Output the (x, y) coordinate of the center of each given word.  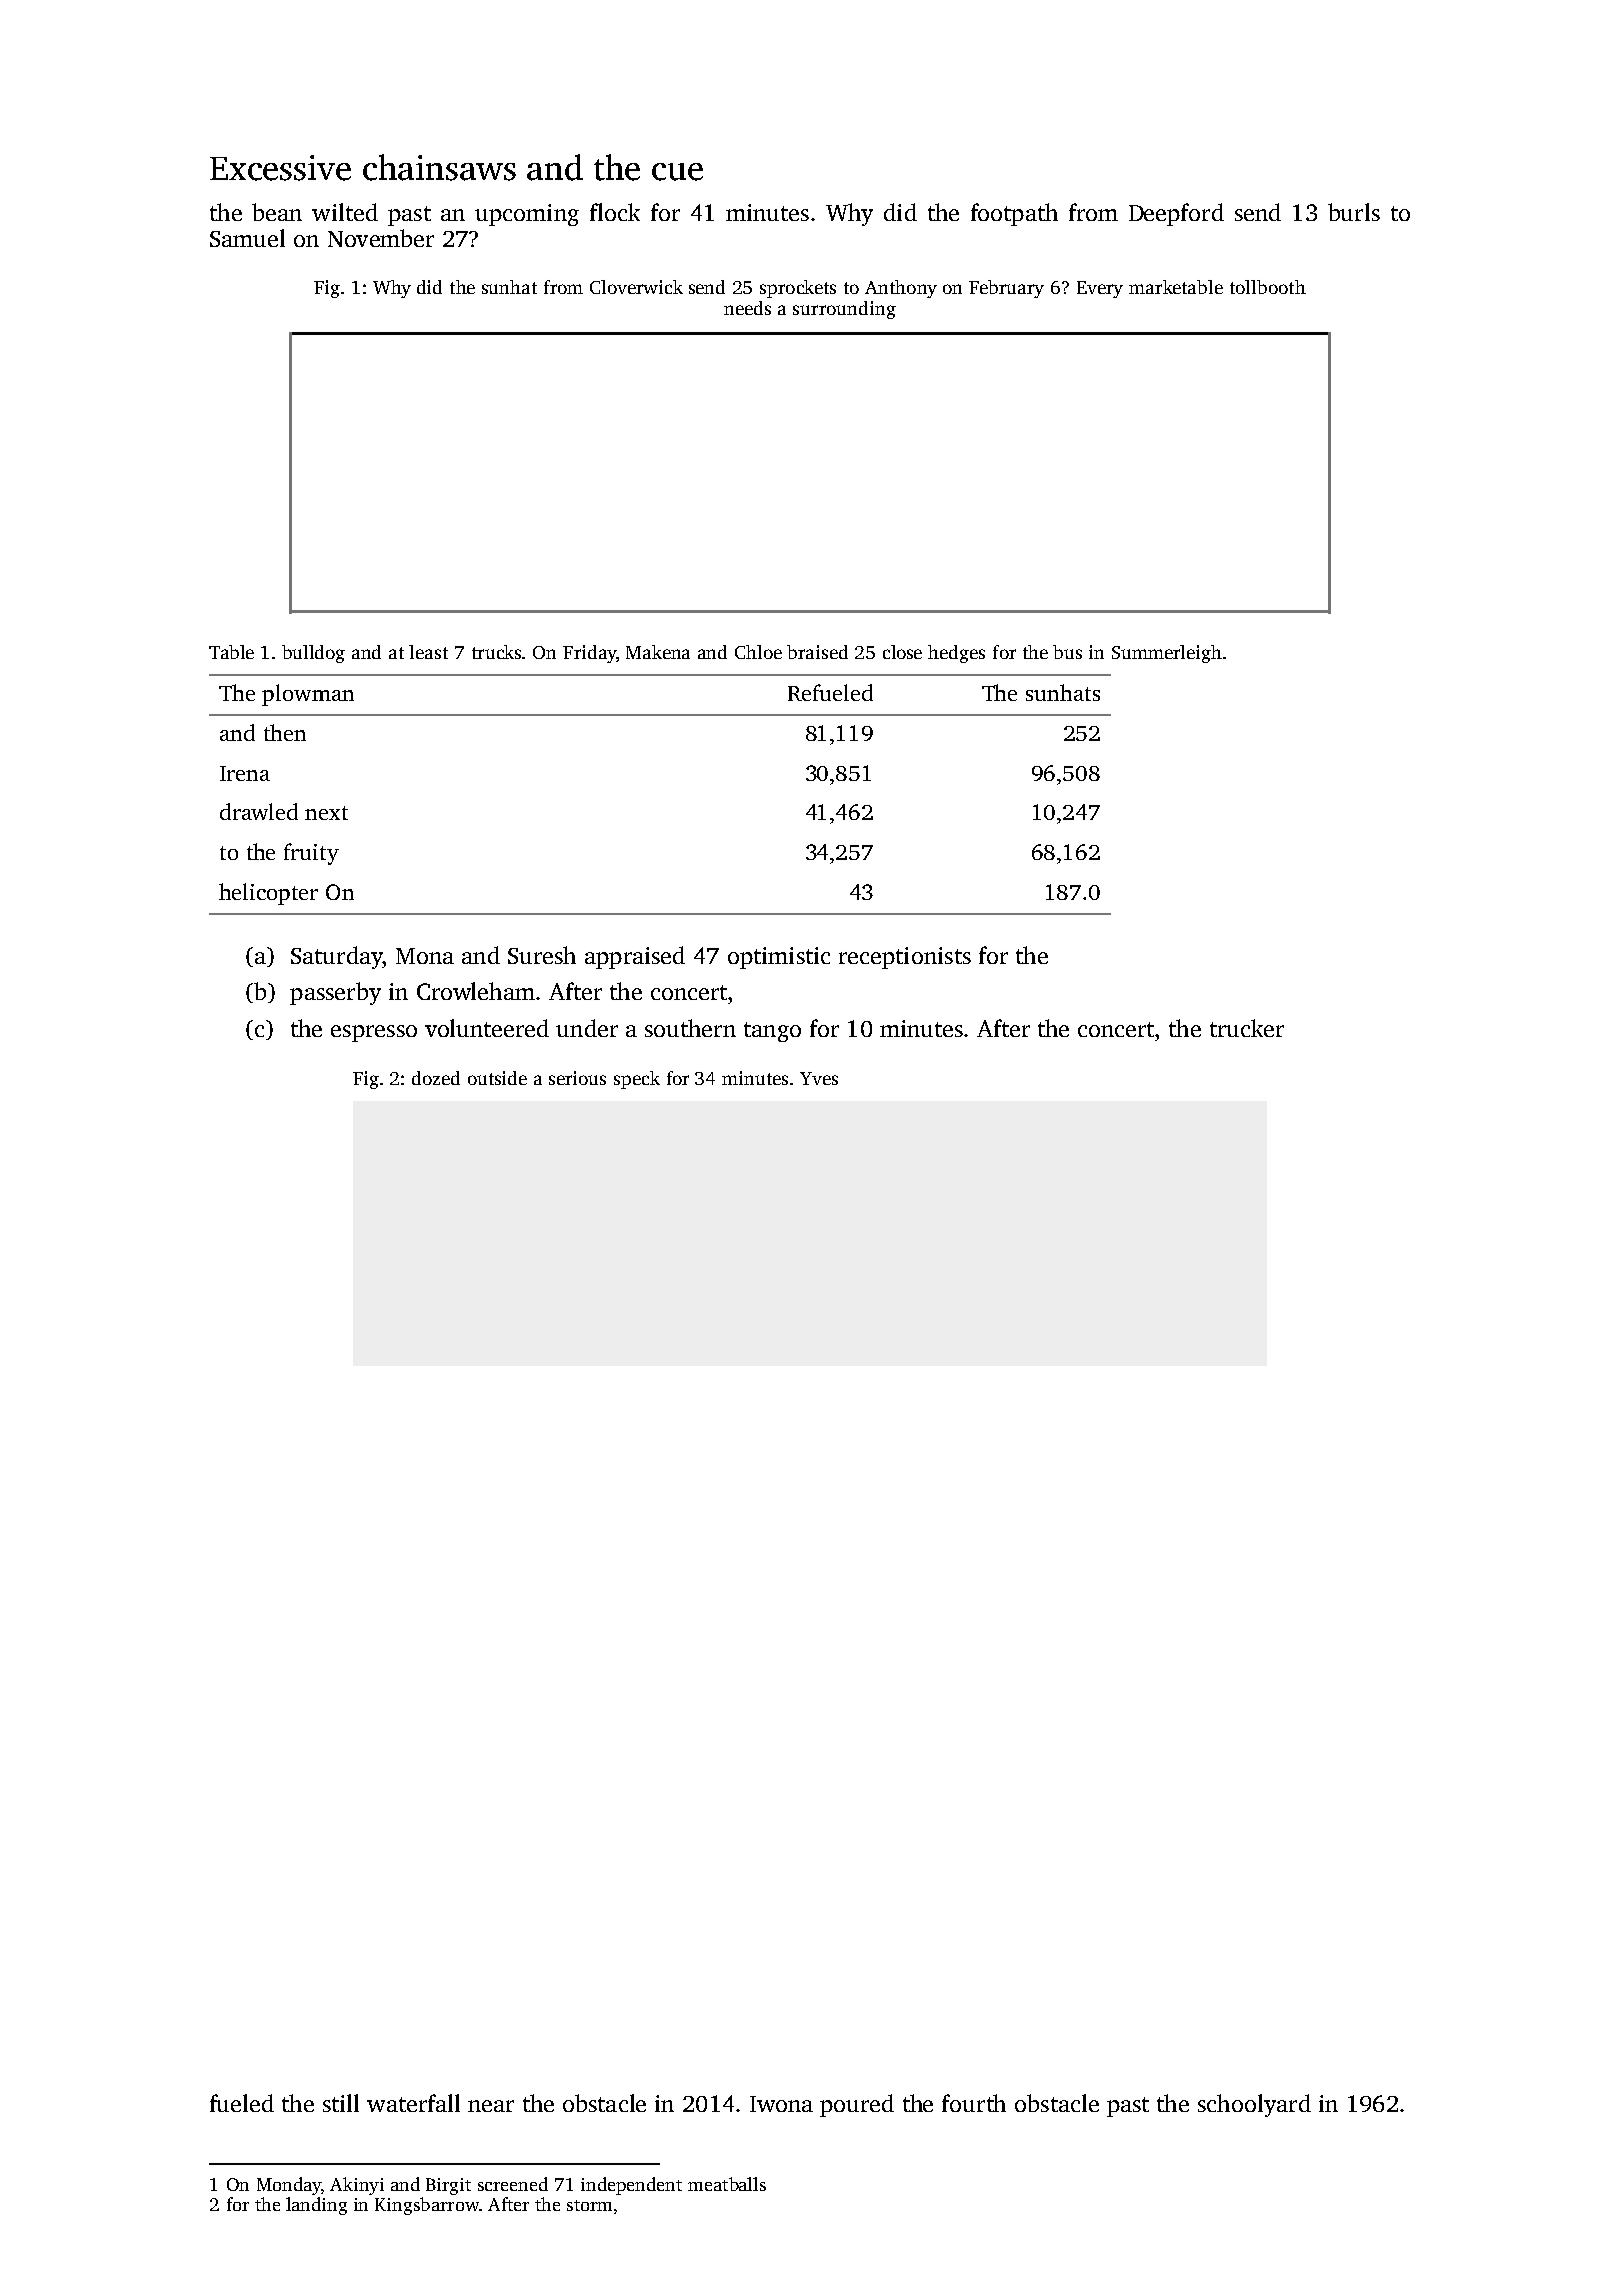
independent (631, 2186)
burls (1354, 212)
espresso (374, 1033)
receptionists (905, 958)
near (491, 2106)
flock (615, 212)
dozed (436, 1078)
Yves (819, 1078)
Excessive (280, 168)
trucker (1247, 1028)
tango (772, 1032)
